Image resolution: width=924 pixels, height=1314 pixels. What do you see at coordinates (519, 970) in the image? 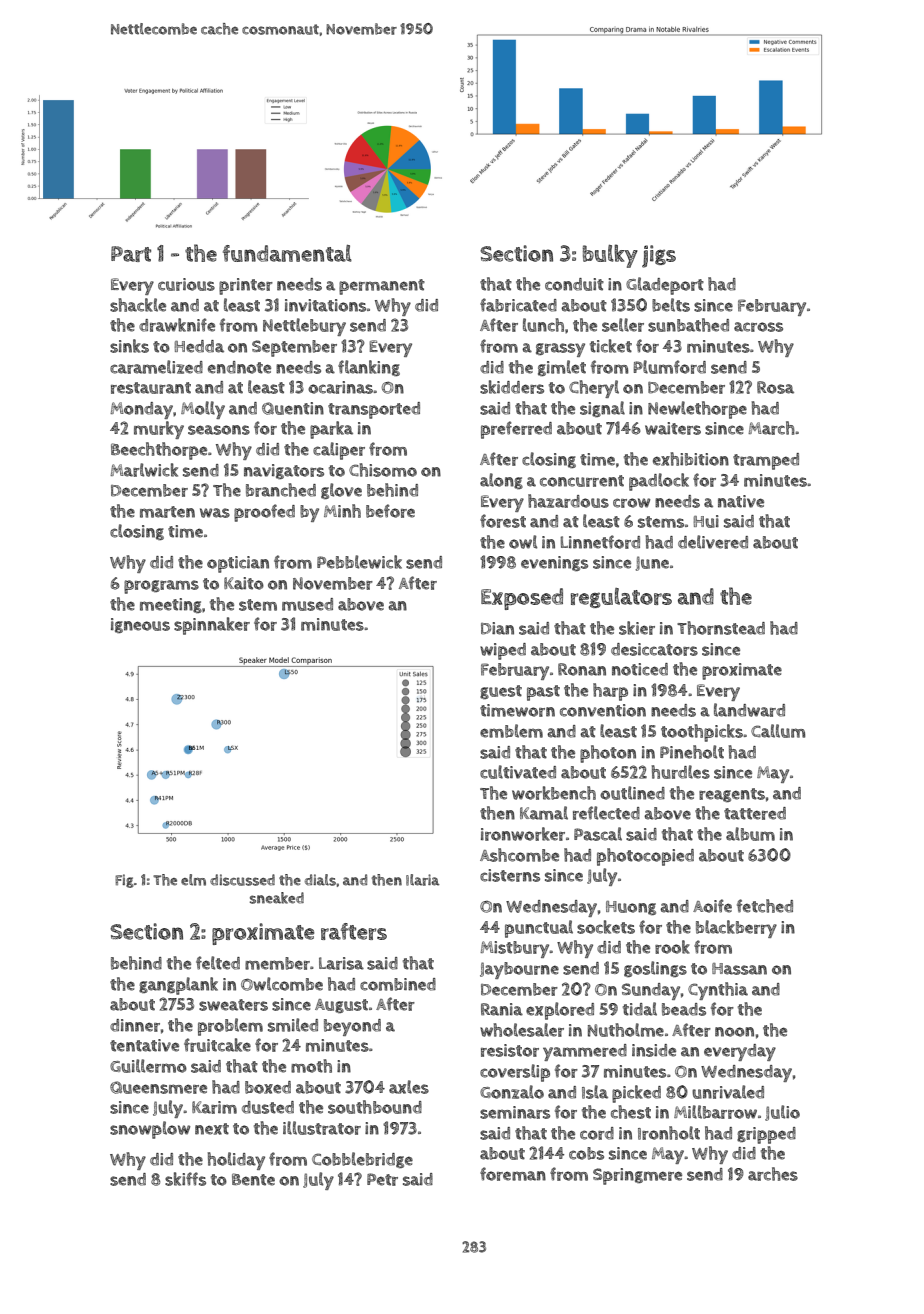
I see `Jaybourne` at bounding box center [519, 970].
